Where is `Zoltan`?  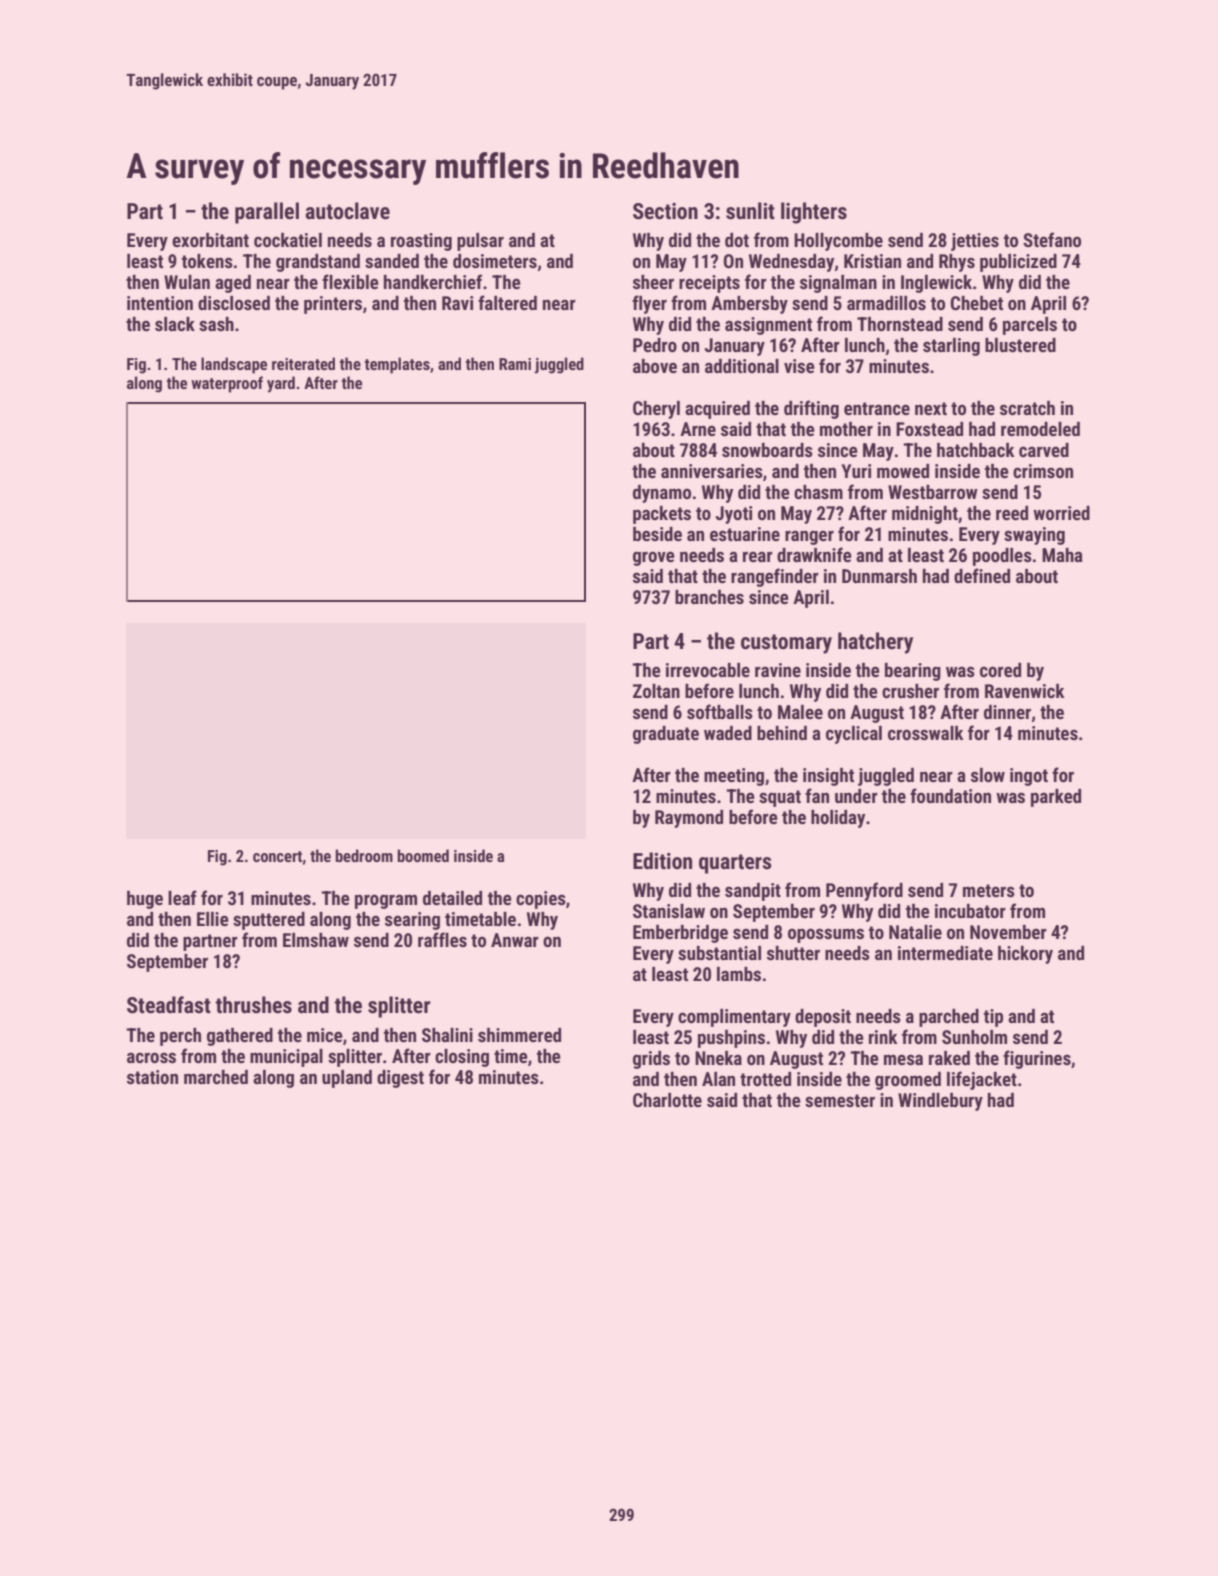
Zoltan is located at coordinates (656, 691).
